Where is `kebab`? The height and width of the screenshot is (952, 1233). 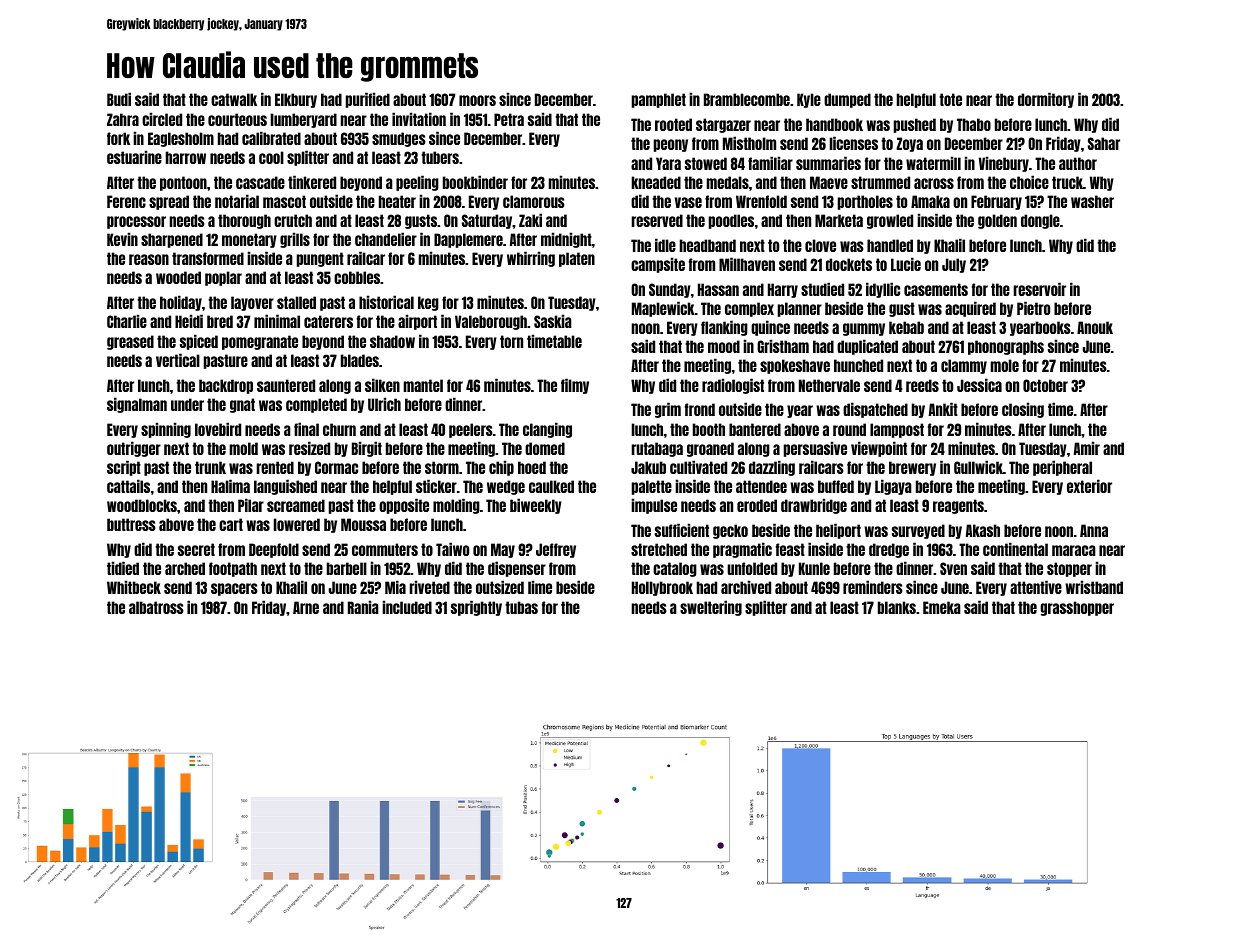
kebab is located at coordinates (906, 327).
